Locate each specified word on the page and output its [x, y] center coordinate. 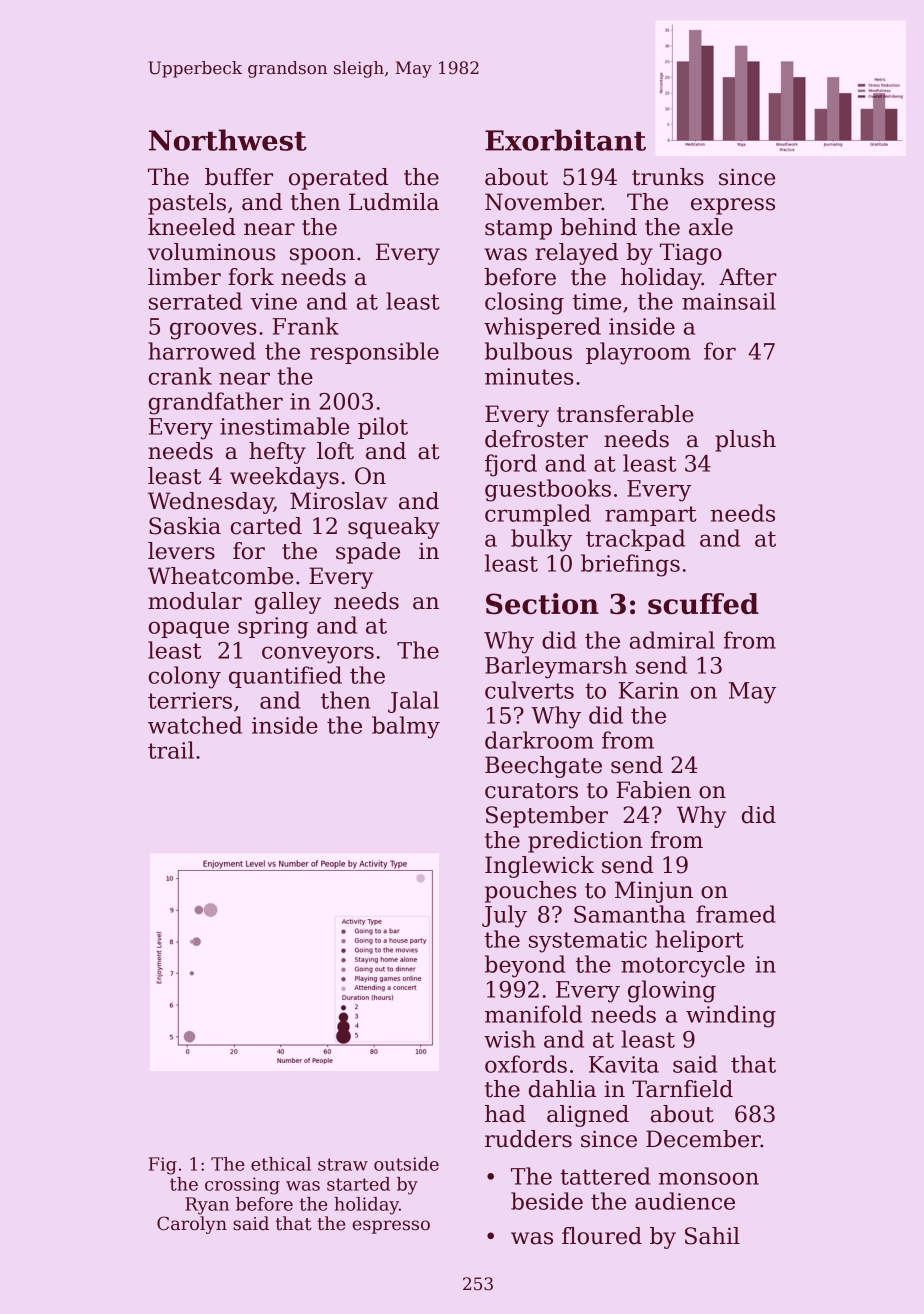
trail [171, 750]
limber [184, 277]
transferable [625, 414]
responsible [374, 353]
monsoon [709, 1178]
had [505, 1114]
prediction [585, 842]
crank [180, 376]
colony [185, 677]
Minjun [654, 892]
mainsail [729, 301]
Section [542, 604]
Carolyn [192, 1225]
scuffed [703, 604]
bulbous [528, 351]
